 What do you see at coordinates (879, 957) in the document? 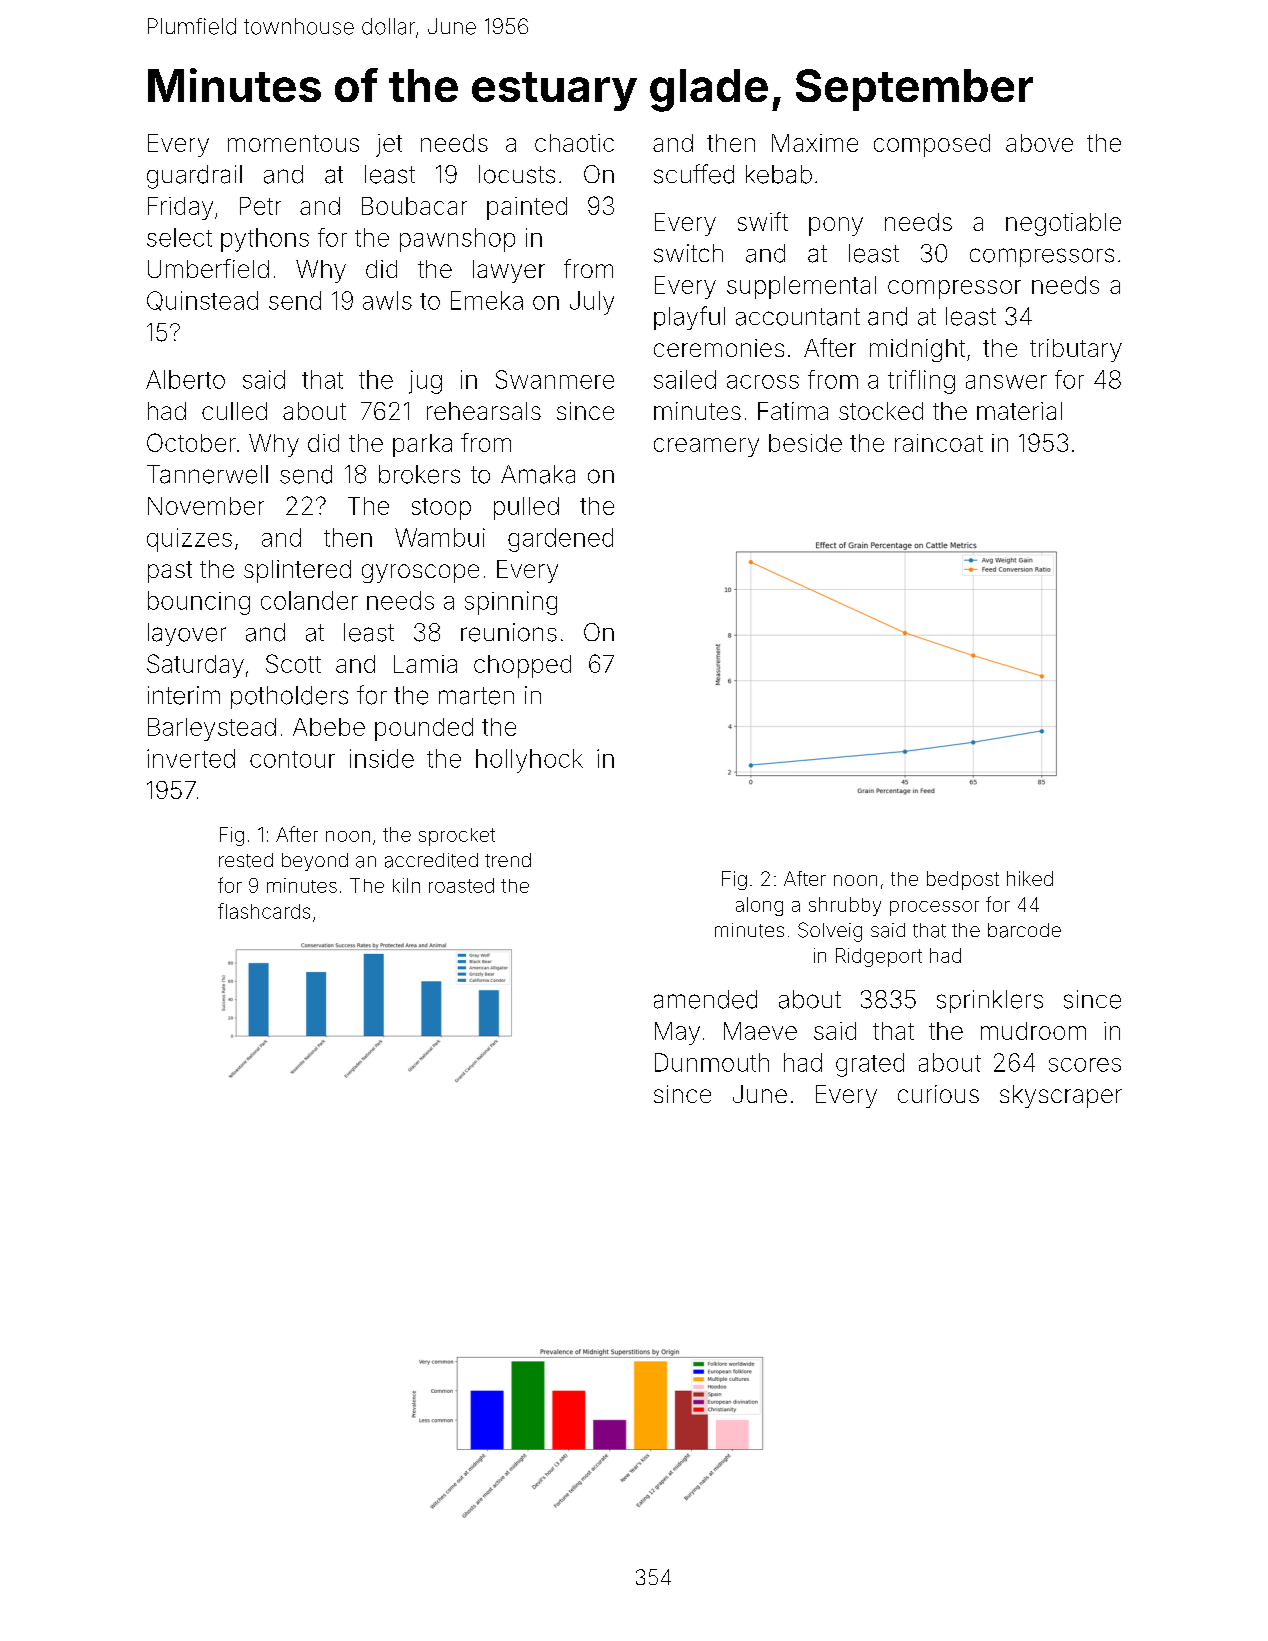
I see `Ridgeport` at bounding box center [879, 957].
